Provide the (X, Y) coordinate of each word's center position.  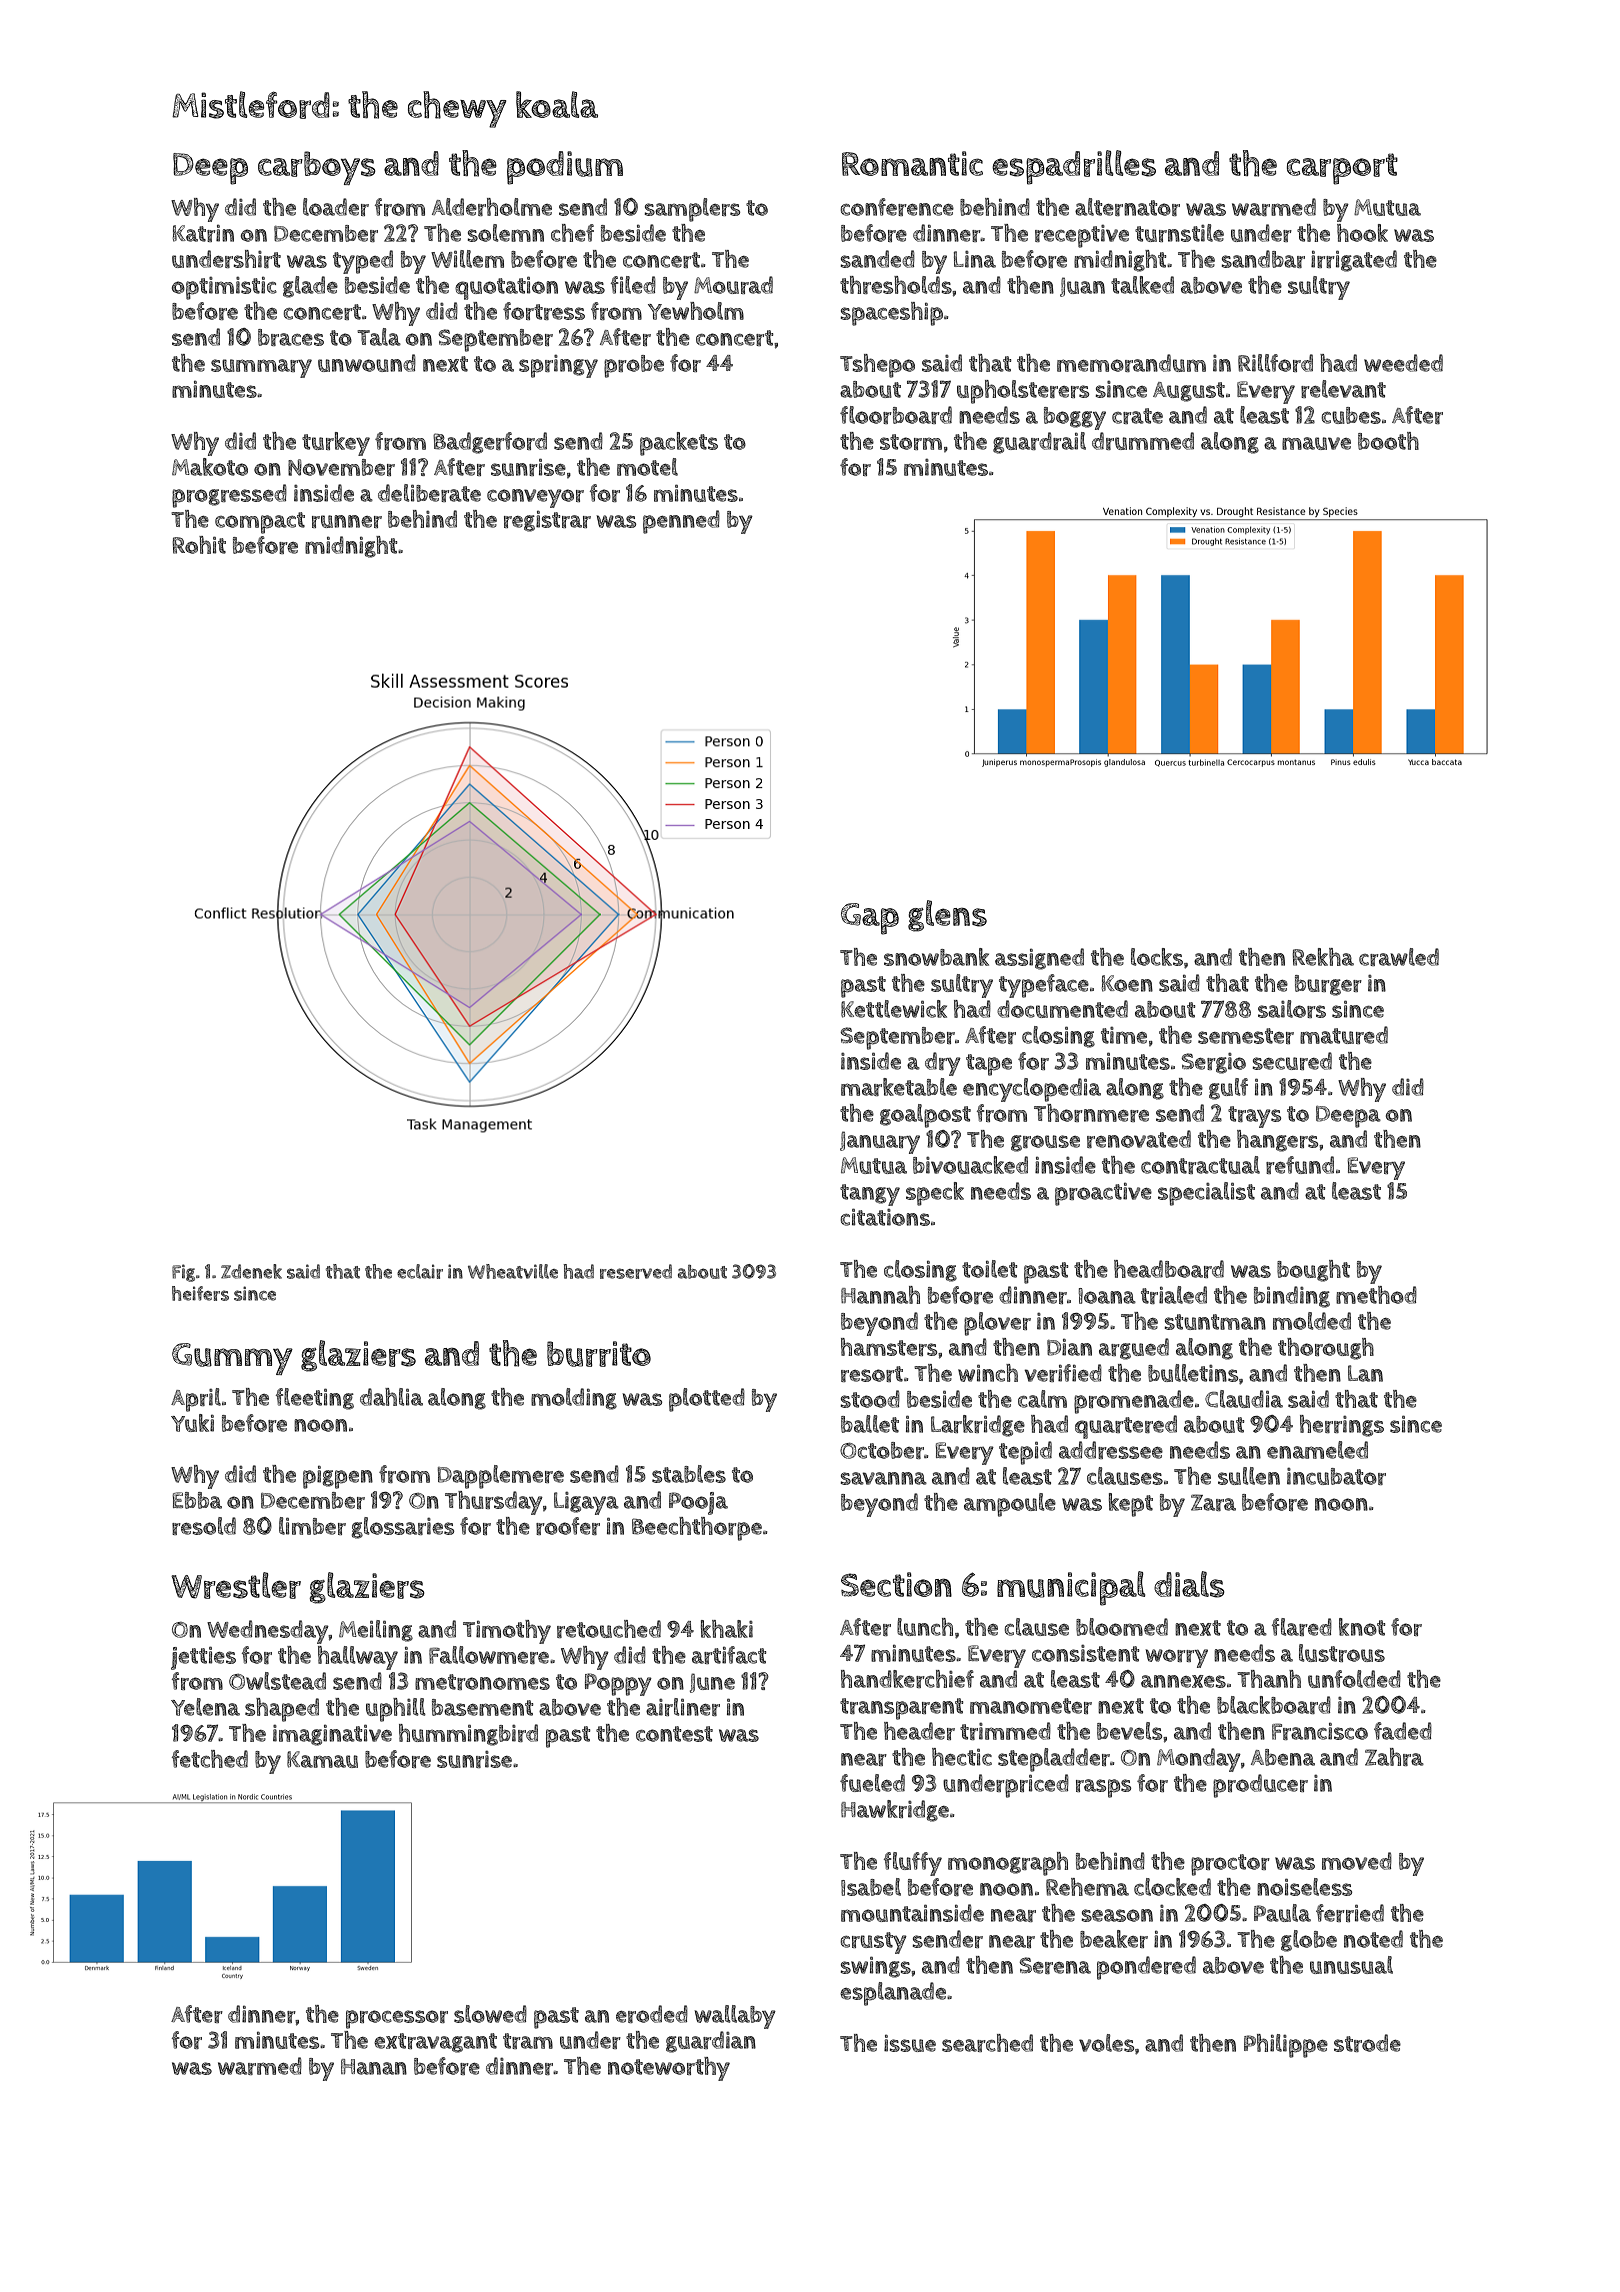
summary (261, 368)
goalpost (925, 1116)
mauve (1316, 443)
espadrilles (1074, 167)
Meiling (376, 1631)
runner (347, 521)
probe (634, 366)
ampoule (1010, 1505)
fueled (872, 1783)
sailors (1292, 1009)
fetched (210, 1759)
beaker (1114, 1939)
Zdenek (251, 1271)
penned (681, 522)
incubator (1336, 1476)
